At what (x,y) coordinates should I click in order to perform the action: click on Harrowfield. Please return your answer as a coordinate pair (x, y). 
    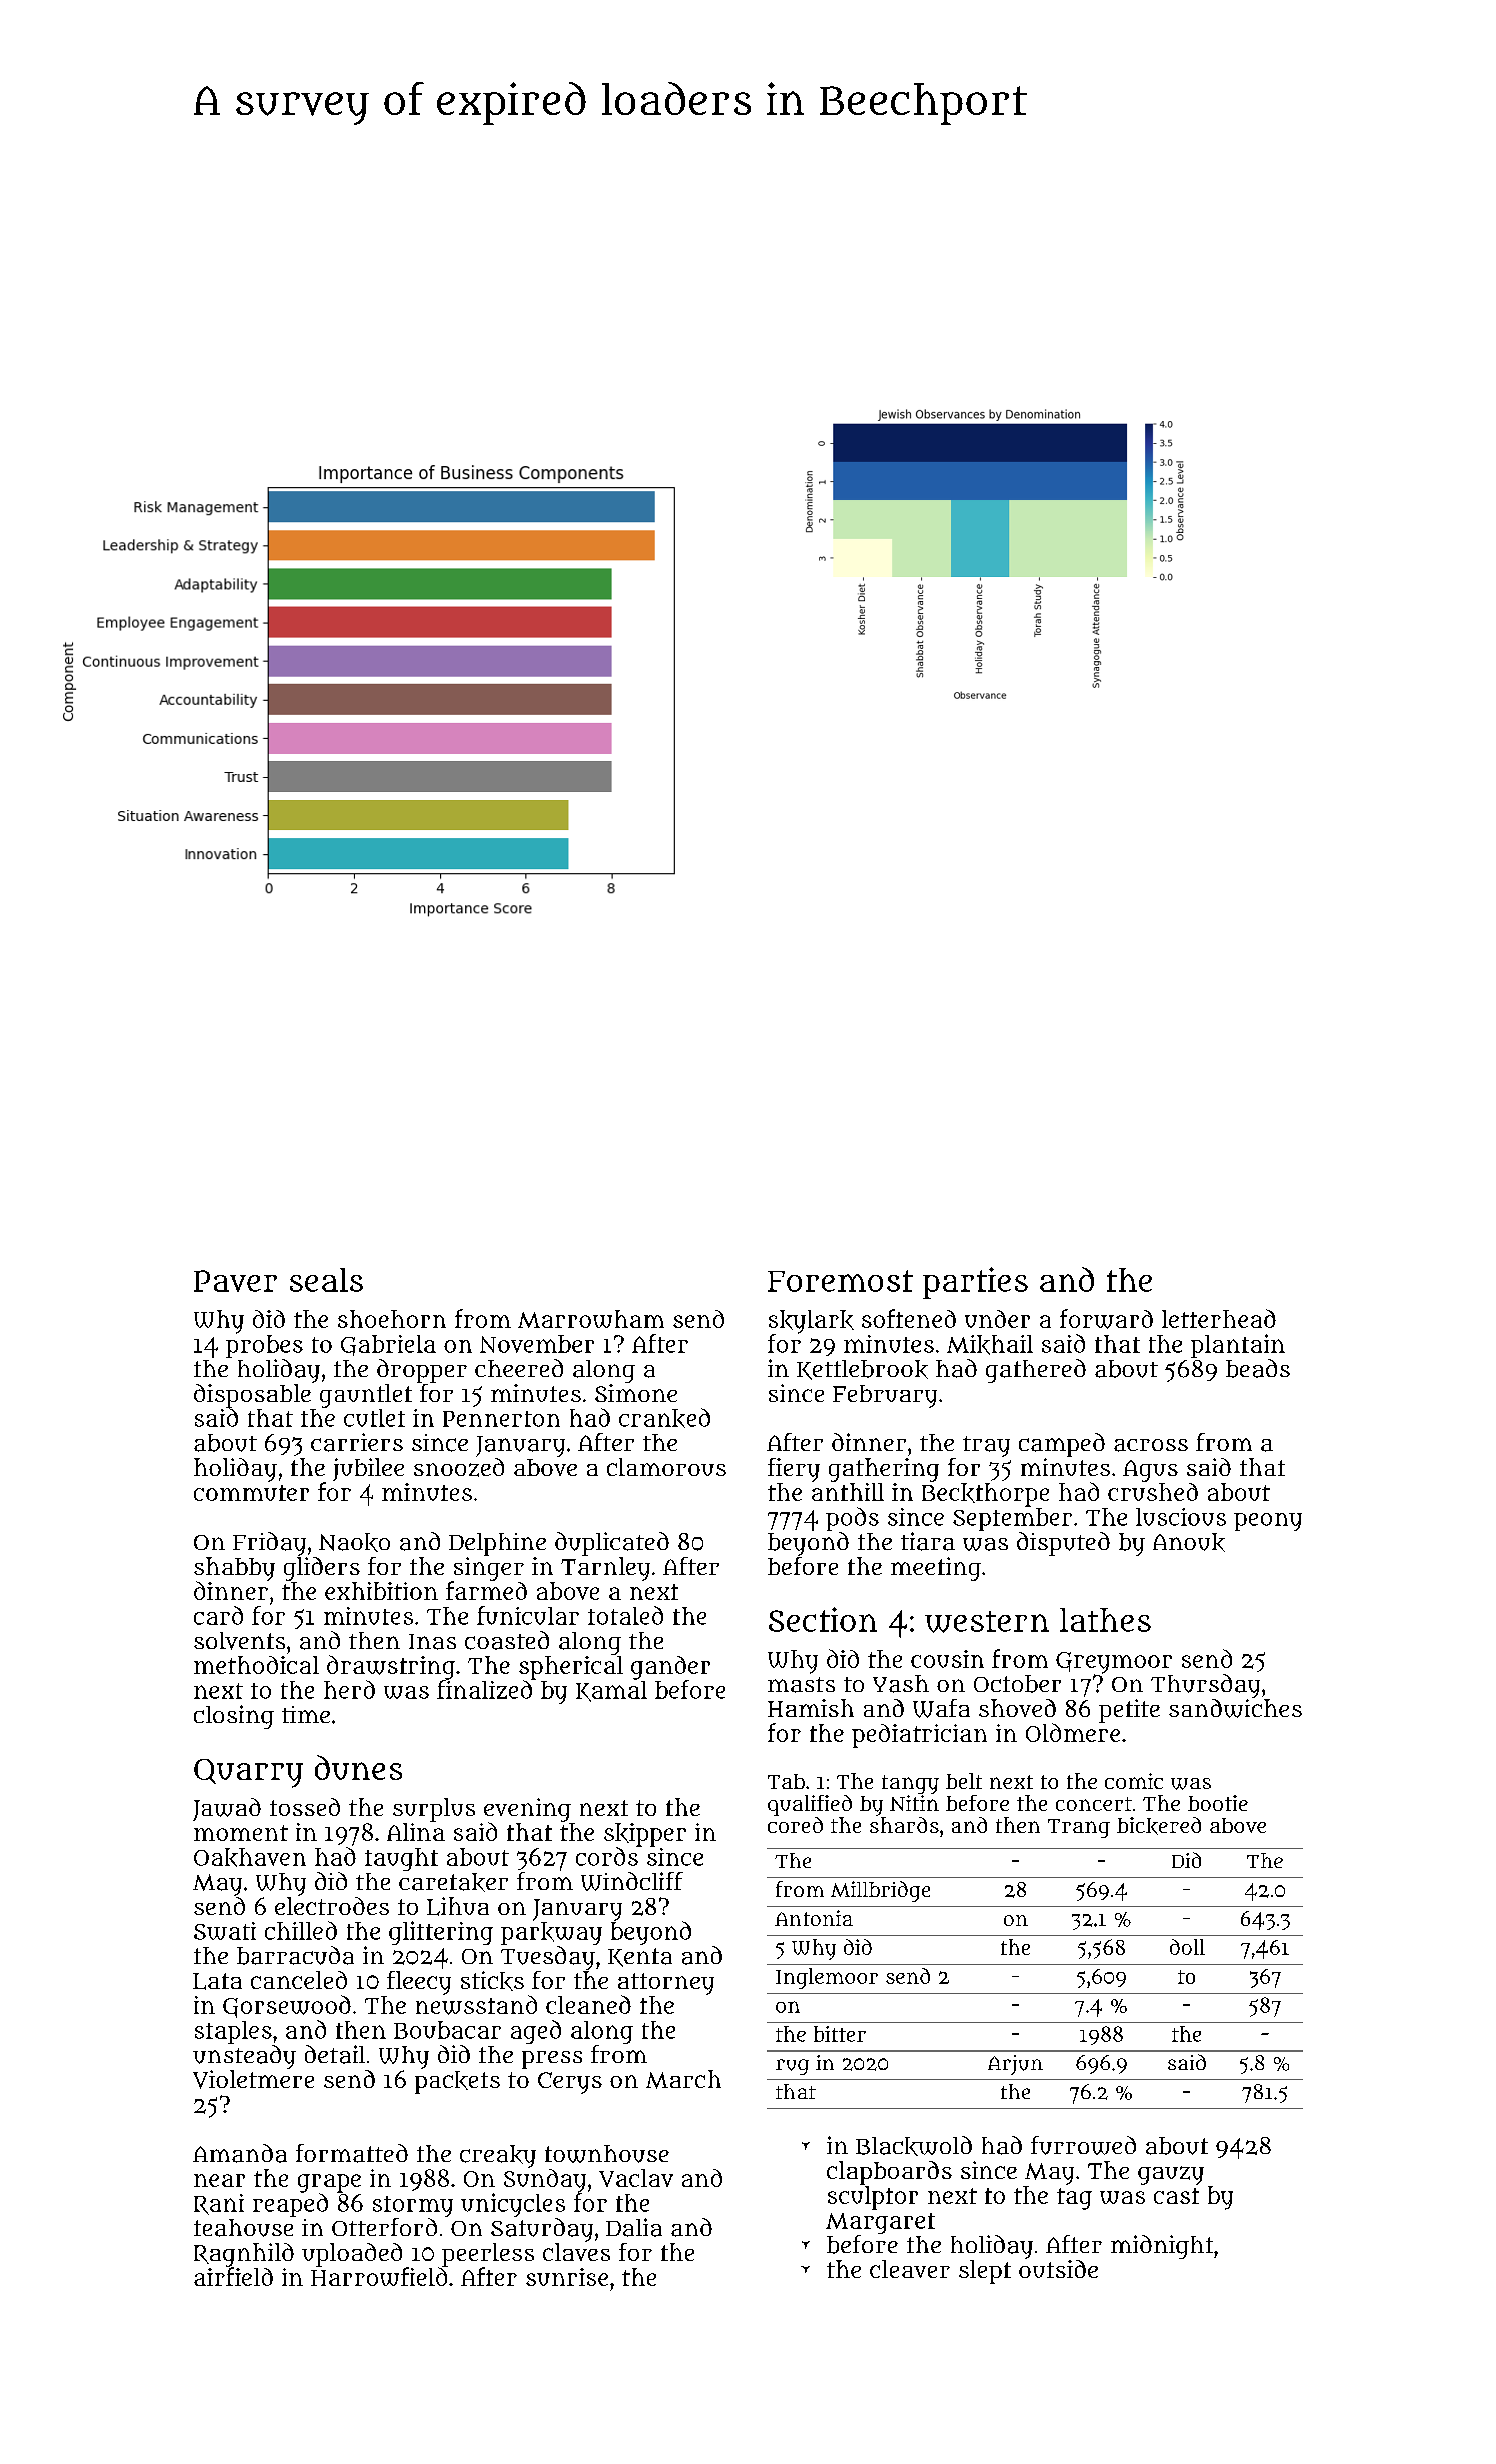
    Looking at the image, I should click on (379, 2276).
